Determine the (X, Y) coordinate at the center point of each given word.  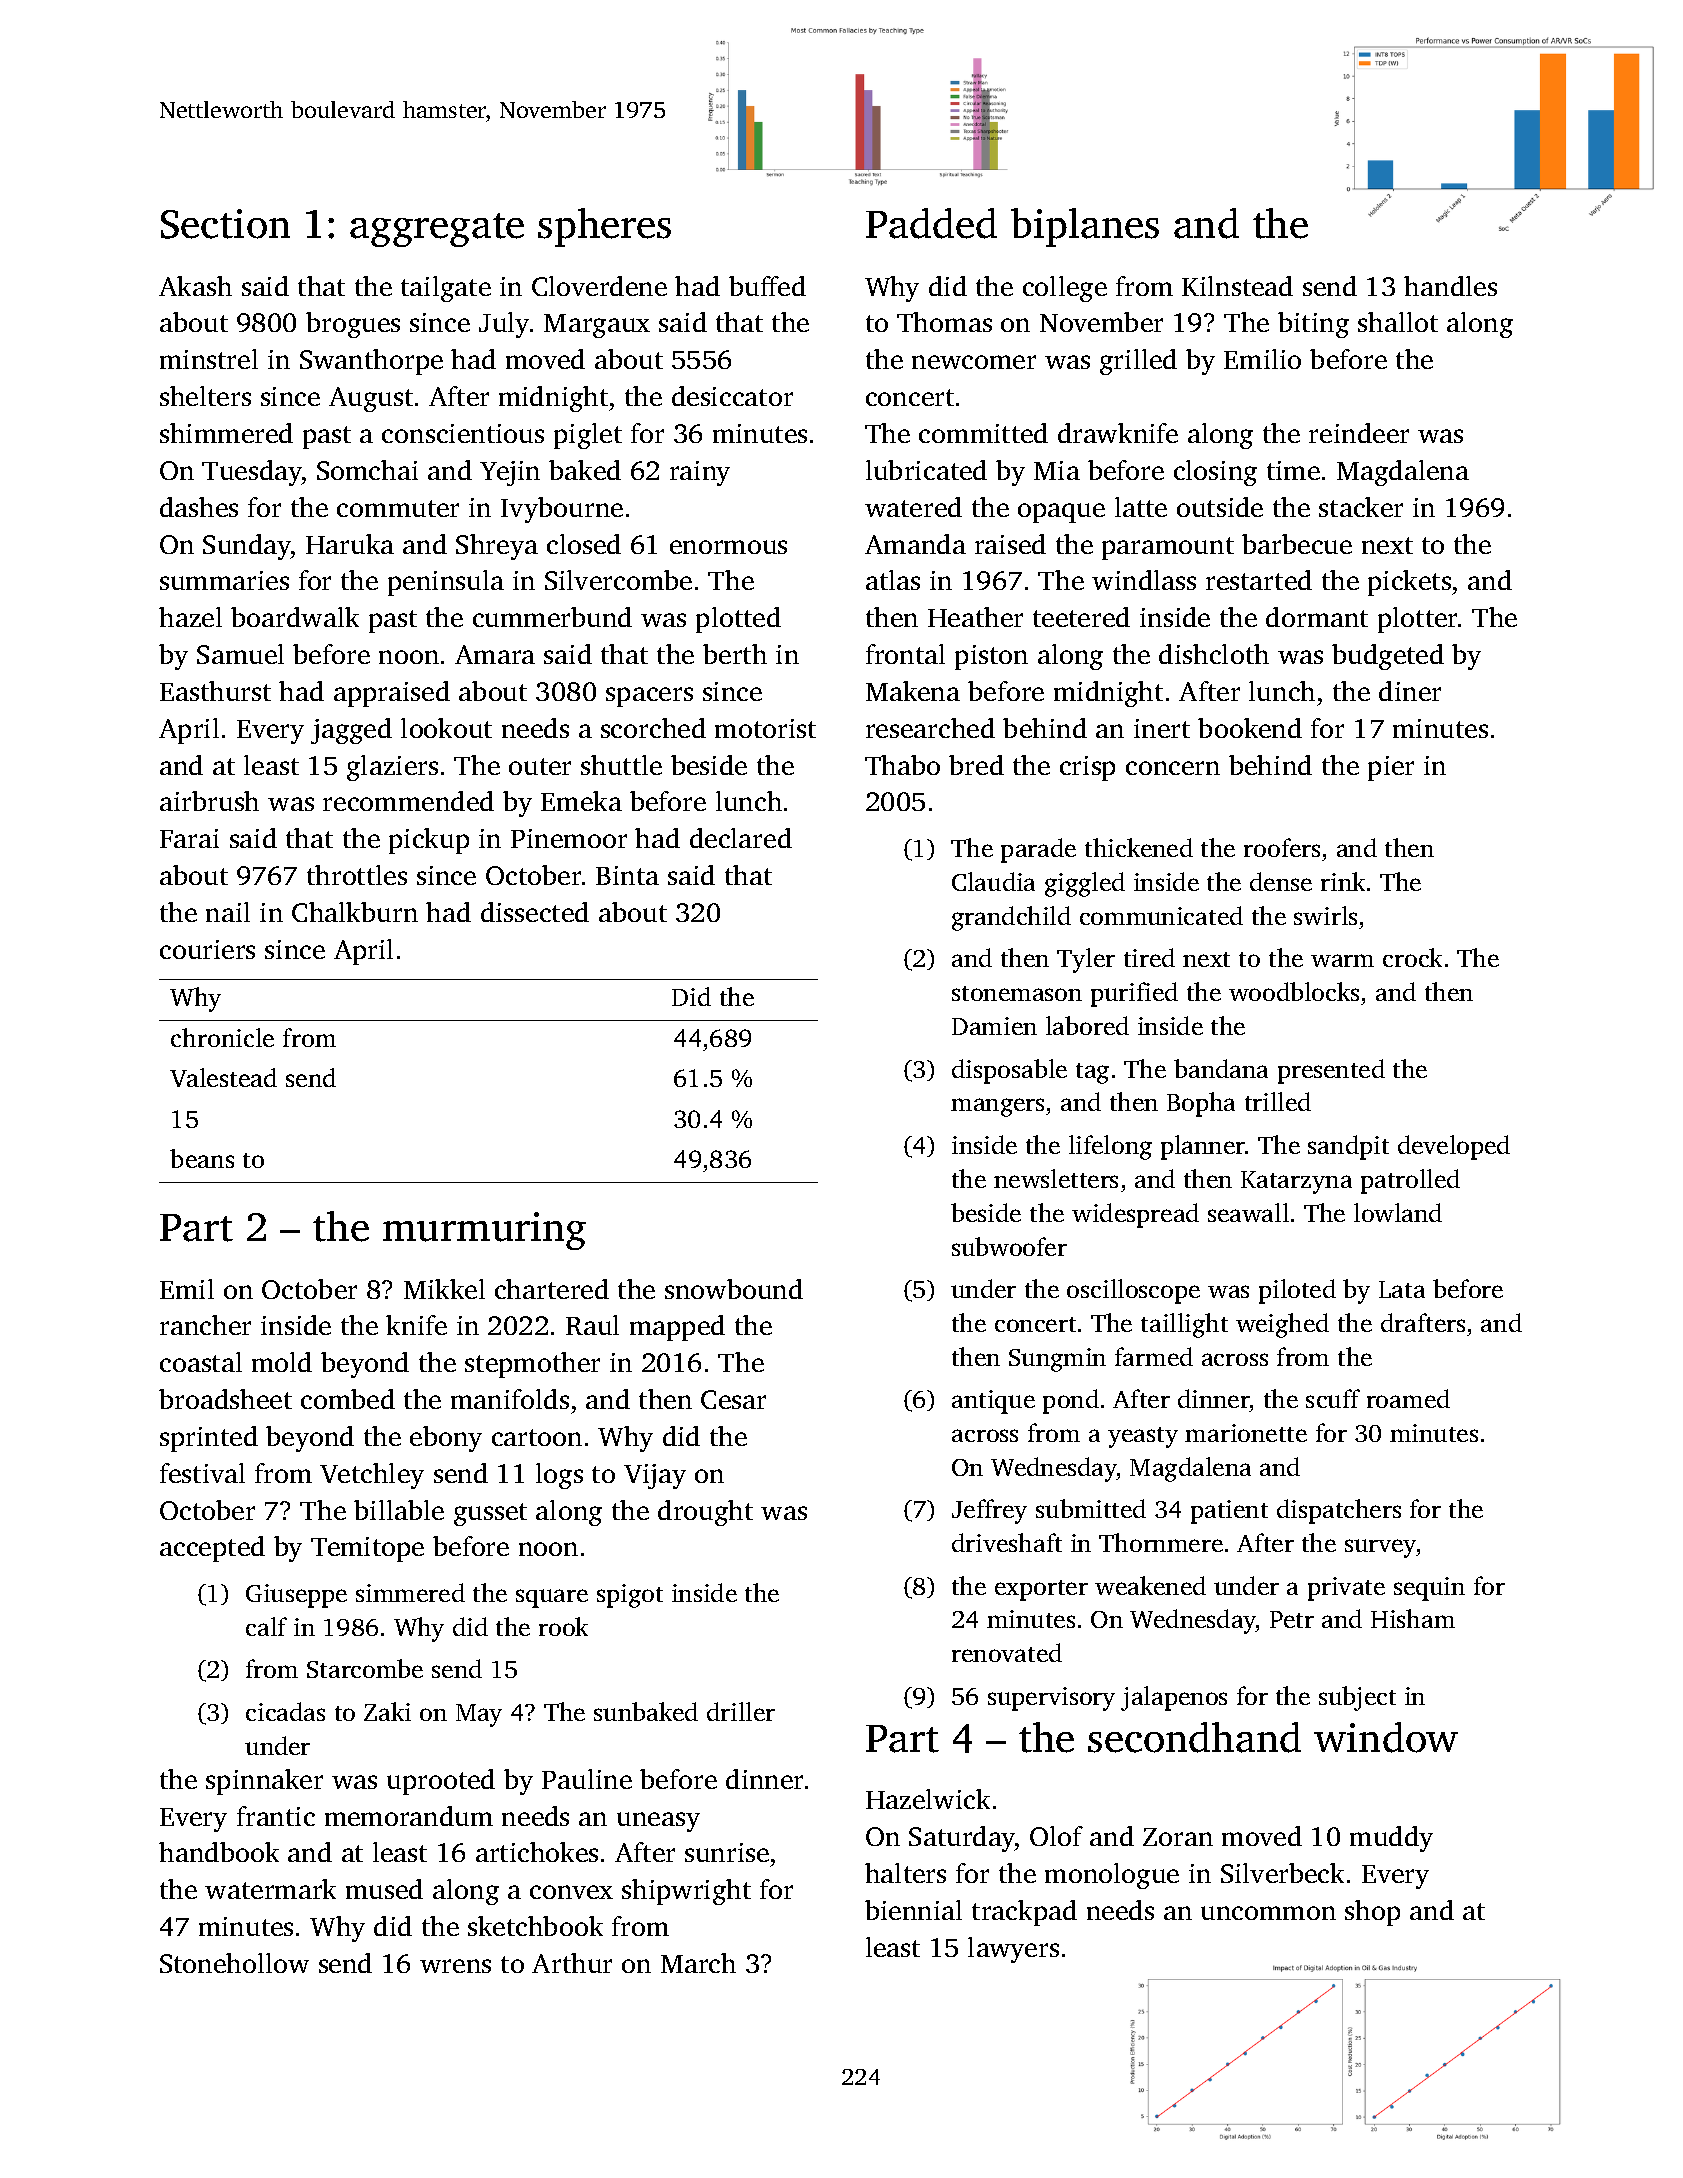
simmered (410, 1592)
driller (741, 1711)
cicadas (285, 1711)
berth (735, 654)
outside (1220, 507)
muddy (1391, 1839)
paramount (1168, 548)
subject (1357, 1698)
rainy (700, 473)
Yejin (510, 473)
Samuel (240, 654)
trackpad (1024, 1913)
